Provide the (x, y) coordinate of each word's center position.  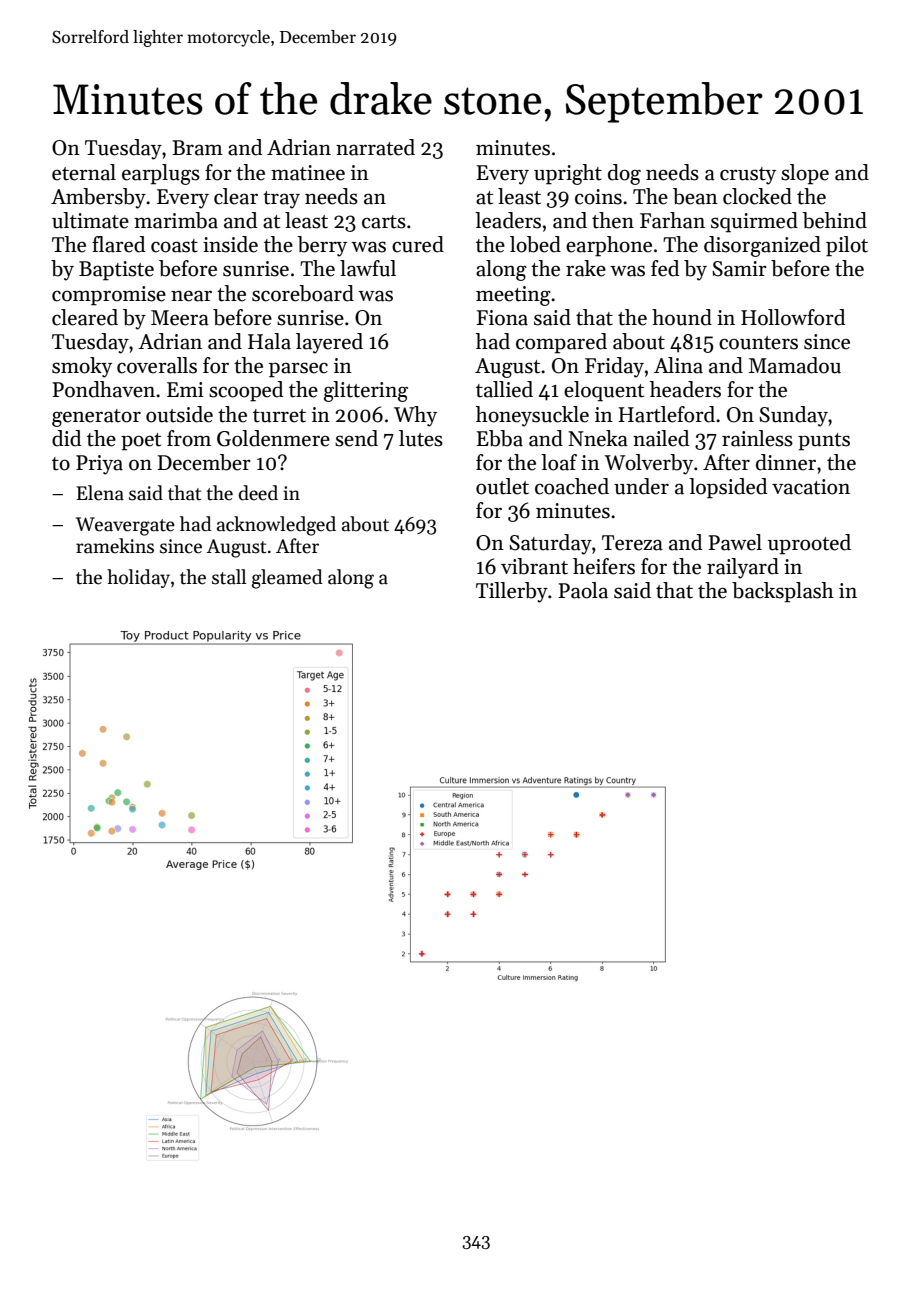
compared (561, 343)
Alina (678, 365)
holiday (138, 578)
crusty (748, 176)
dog (624, 174)
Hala (269, 341)
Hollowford (793, 317)
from (189, 438)
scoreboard (303, 293)
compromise (109, 296)
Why (415, 416)
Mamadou (795, 365)
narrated (375, 147)
